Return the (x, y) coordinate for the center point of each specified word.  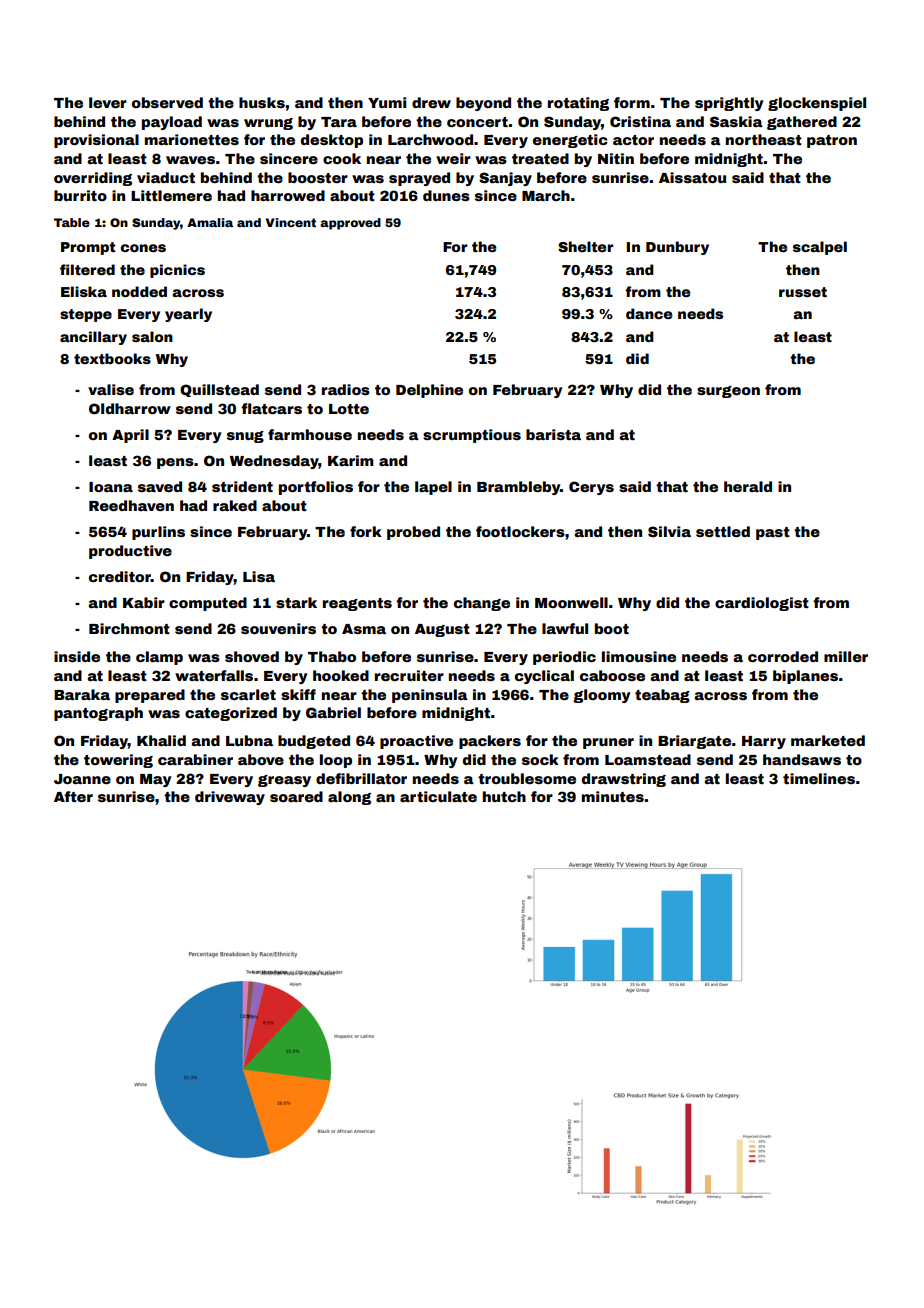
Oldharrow (130, 408)
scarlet (248, 694)
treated (540, 158)
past (773, 533)
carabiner (195, 759)
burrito (80, 195)
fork (366, 531)
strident (242, 486)
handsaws (802, 759)
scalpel (820, 248)
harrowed (288, 195)
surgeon (728, 392)
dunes (446, 195)
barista (553, 434)
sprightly (729, 104)
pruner (608, 743)
